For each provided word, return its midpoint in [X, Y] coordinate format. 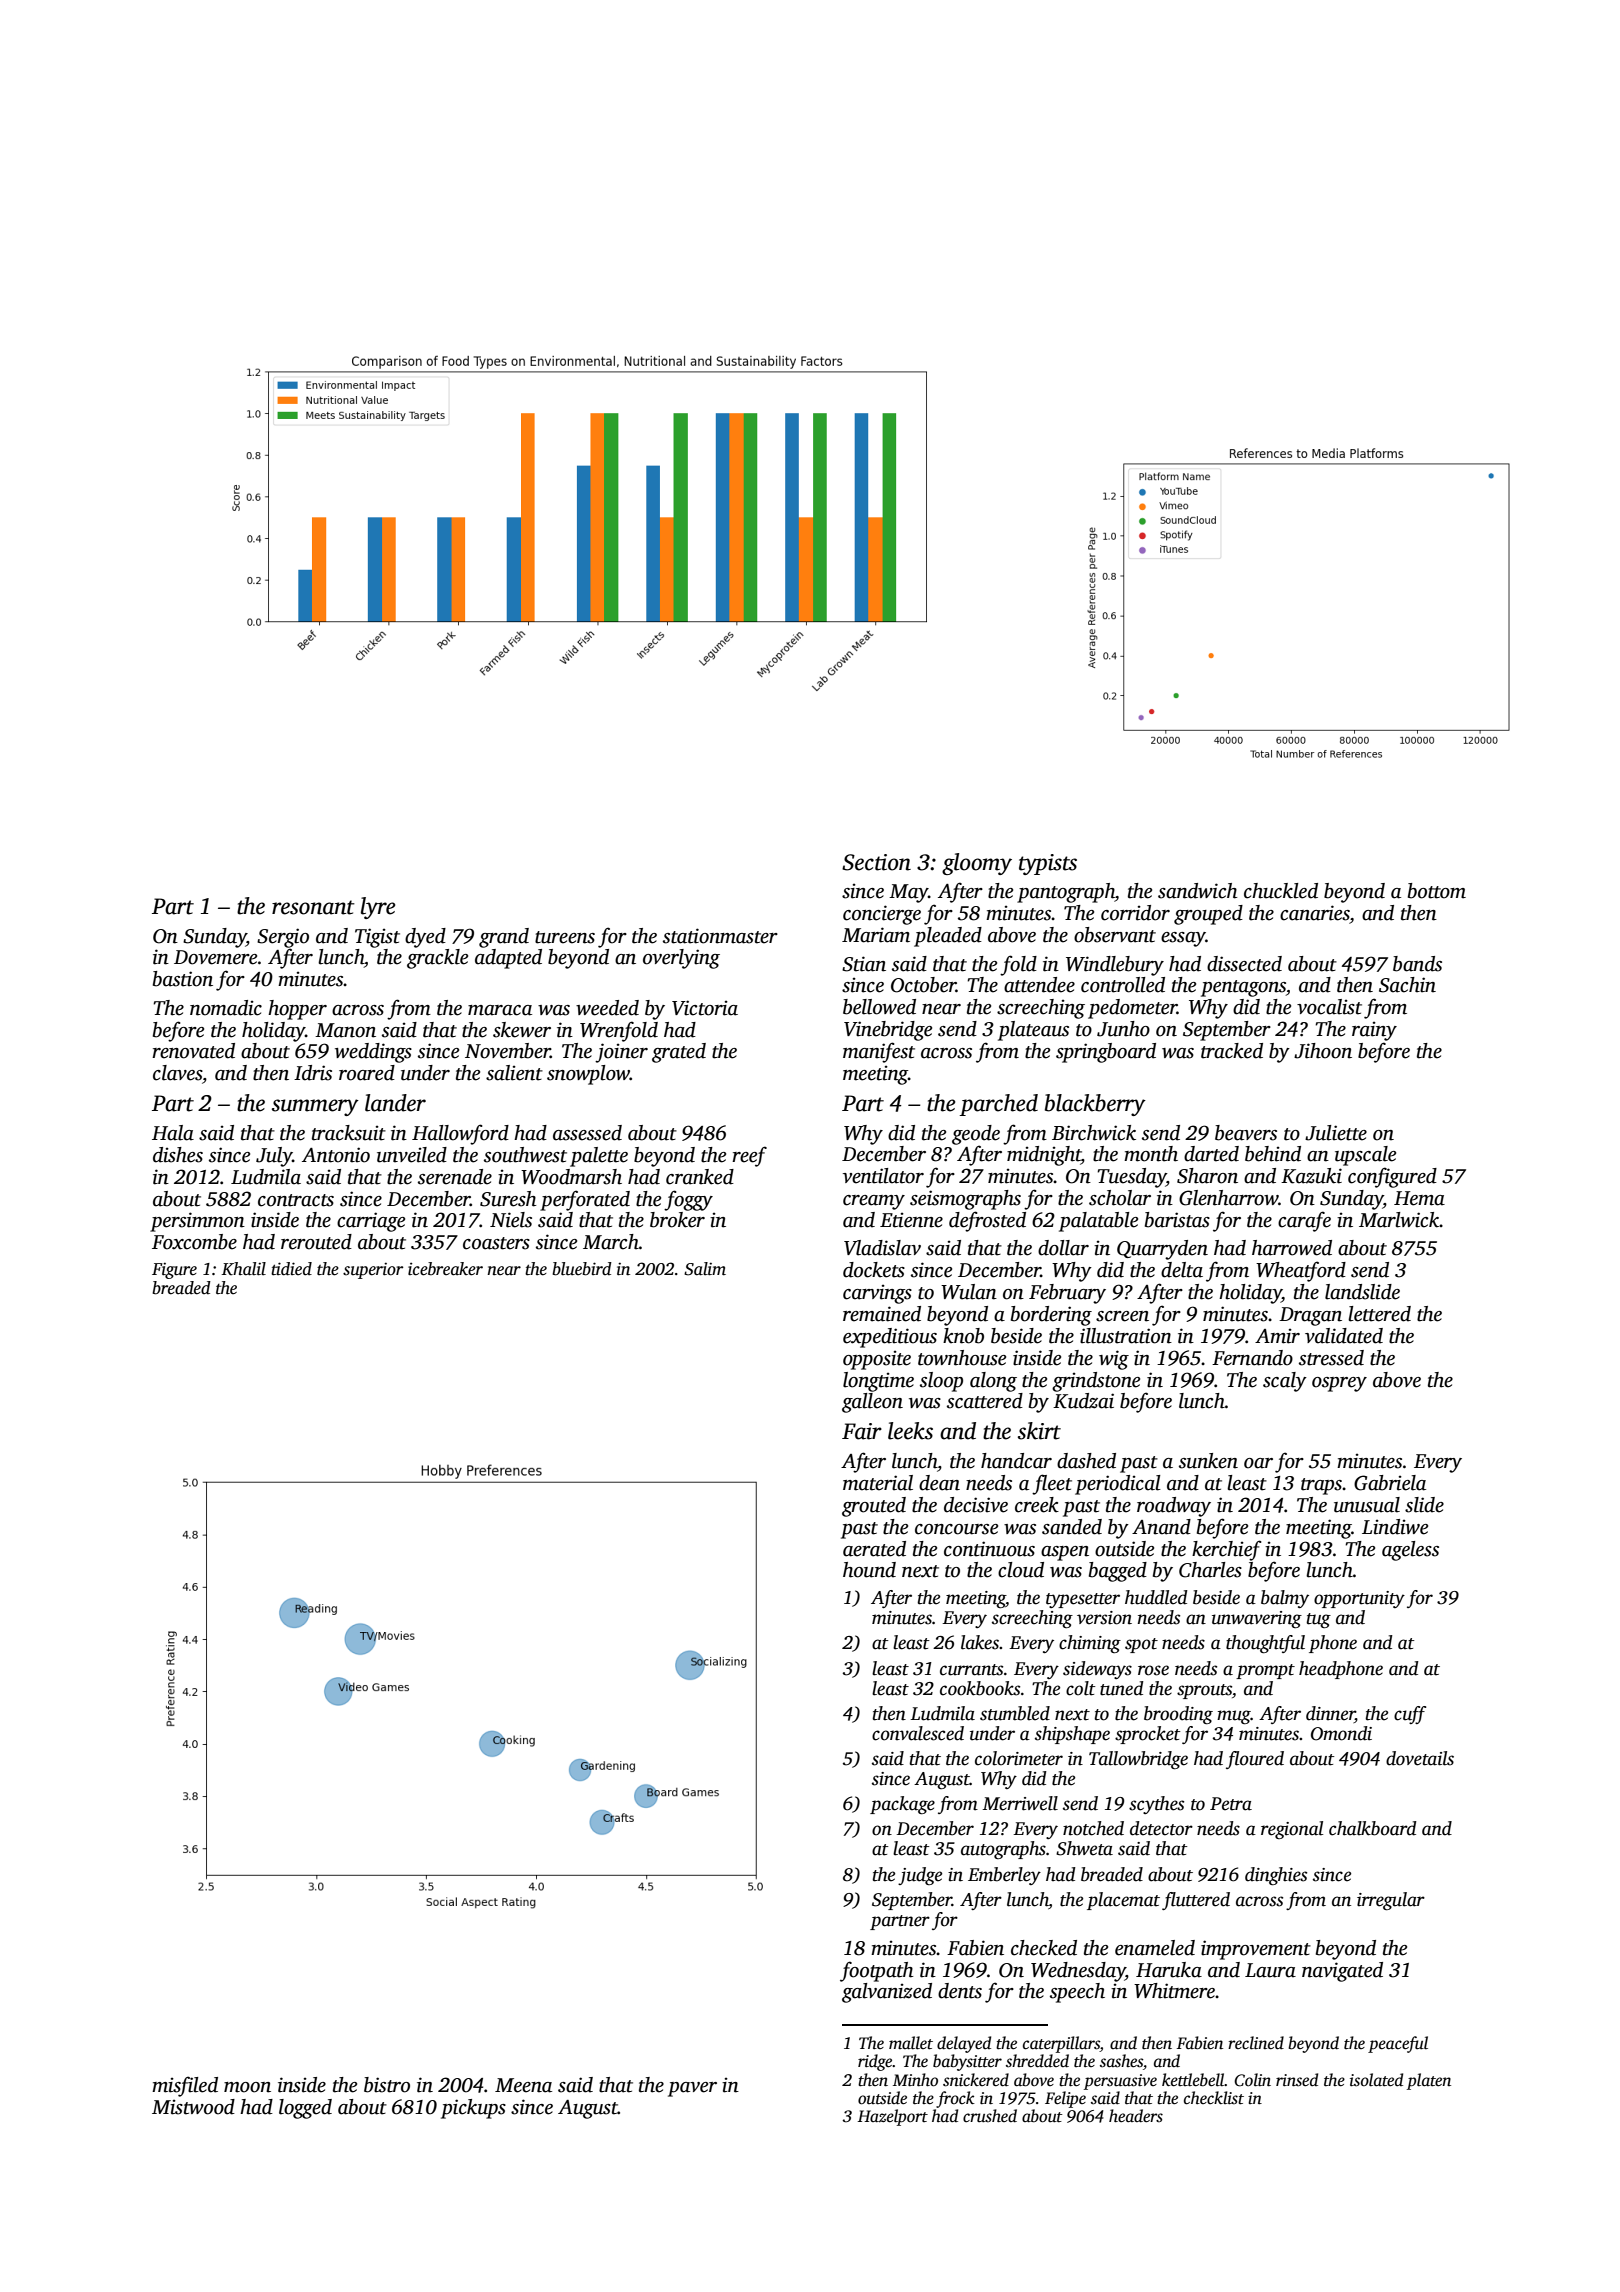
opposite [877, 1360]
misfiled [185, 2086]
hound [869, 1570]
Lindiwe [1395, 1527]
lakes [980, 1642]
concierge [882, 915]
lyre [378, 908]
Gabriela [1390, 1483]
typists [1048, 864]
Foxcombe [194, 1242]
